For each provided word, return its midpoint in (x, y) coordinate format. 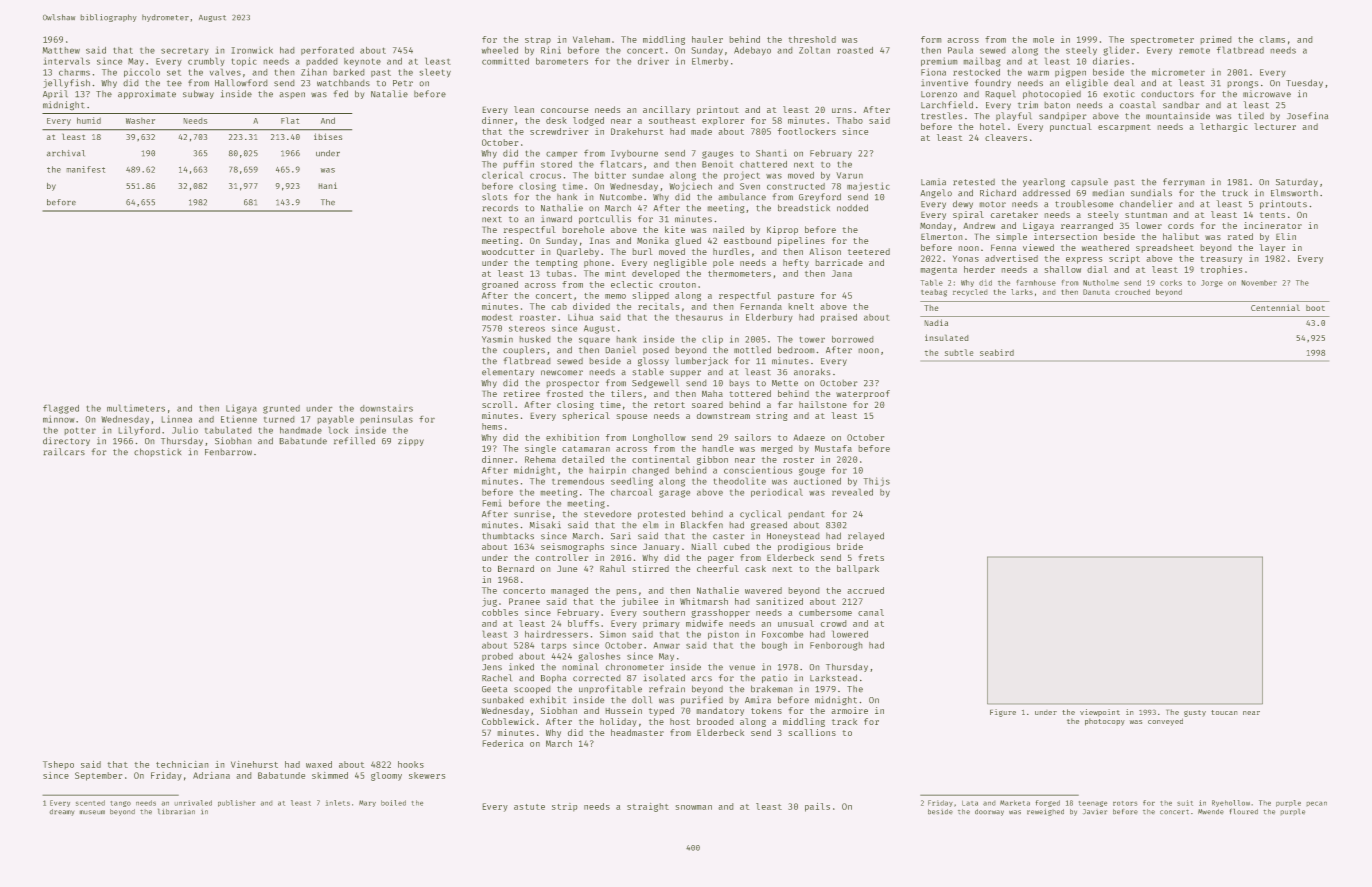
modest (497, 317)
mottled (752, 349)
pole (723, 263)
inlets (338, 803)
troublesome (1084, 203)
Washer (140, 121)
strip (564, 807)
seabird (997, 352)
